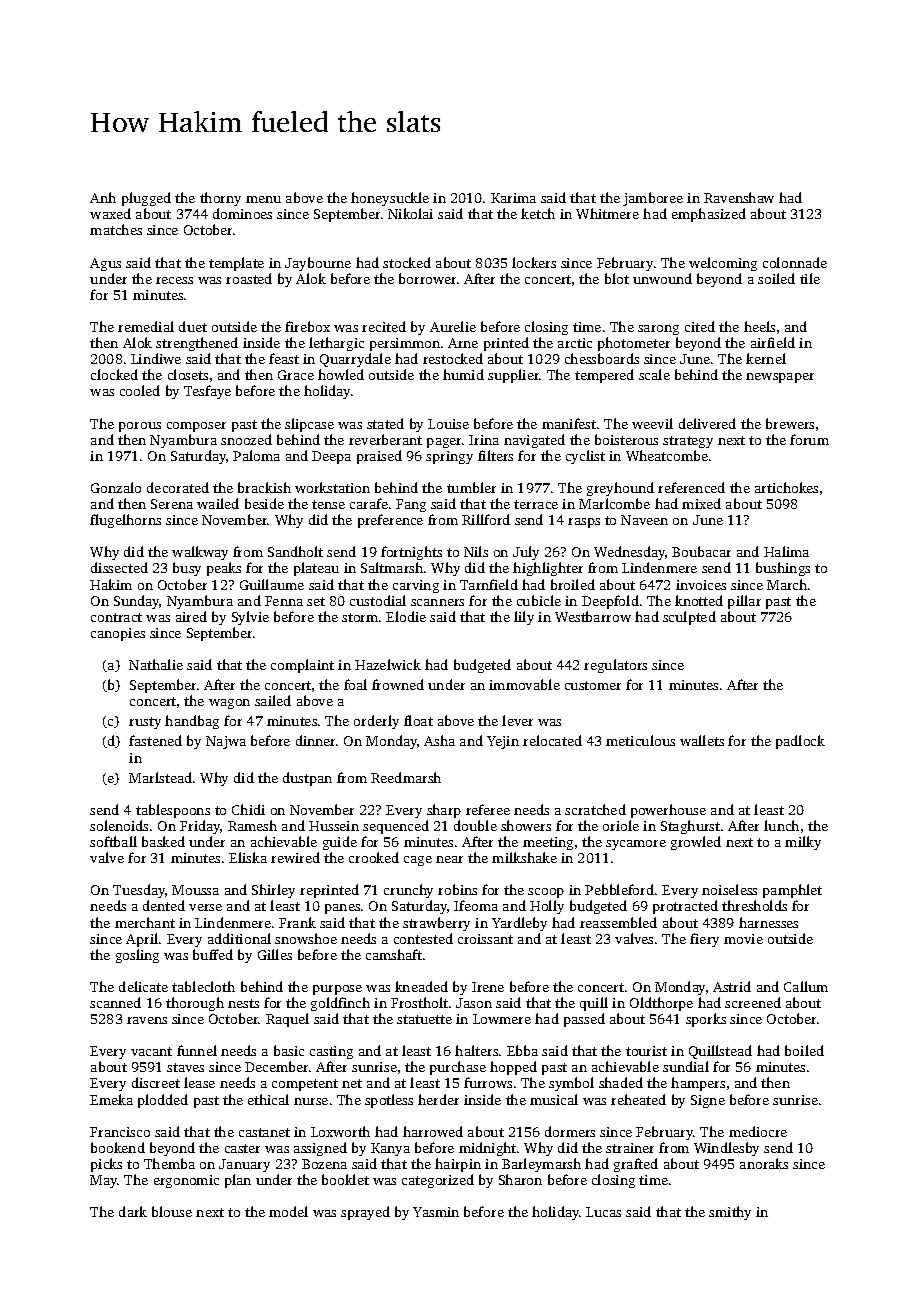 The height and width of the image is (1308, 924). I want to click on immovable, so click(524, 684).
